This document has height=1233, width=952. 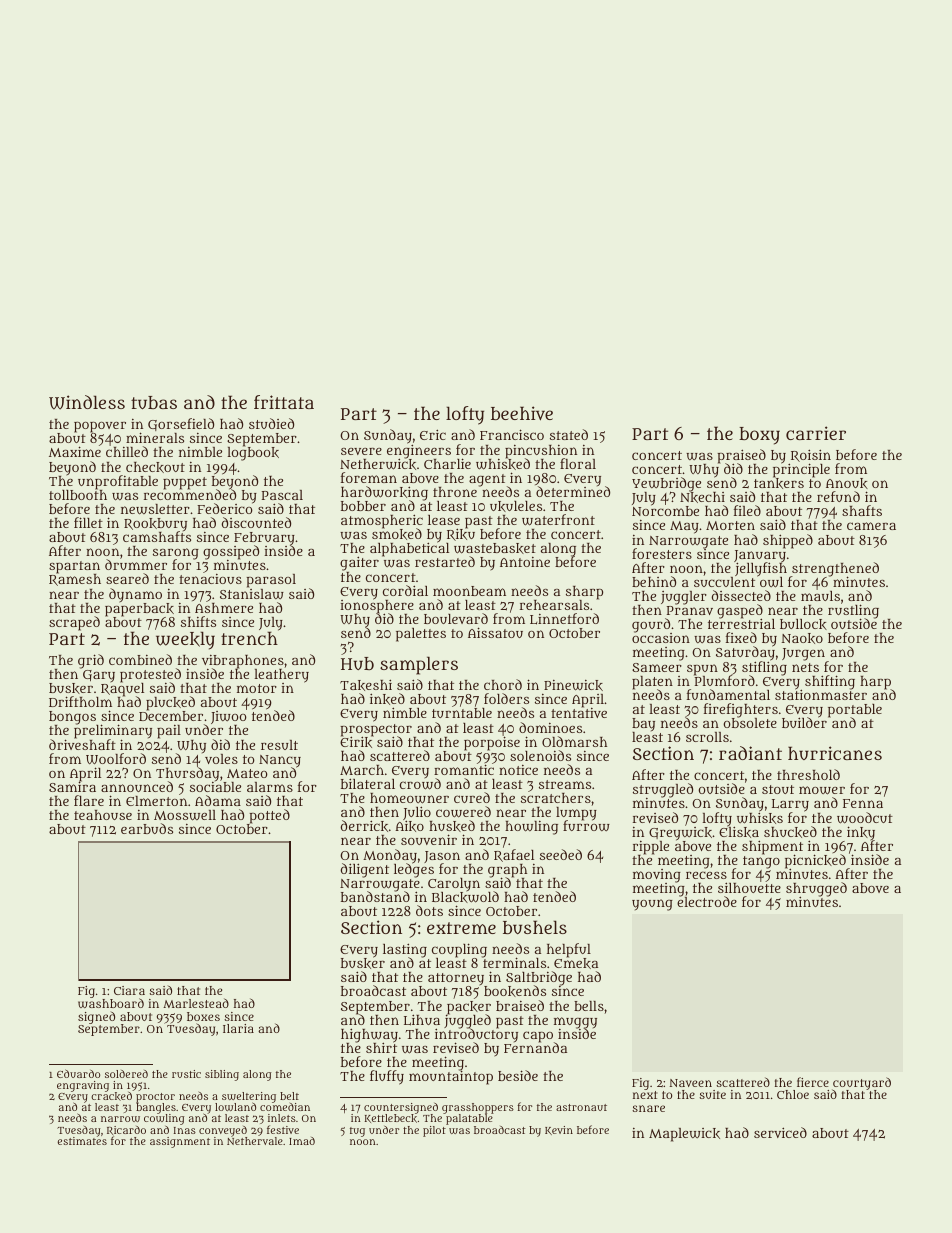 What do you see at coordinates (865, 818) in the document?
I see `woodcut` at bounding box center [865, 818].
